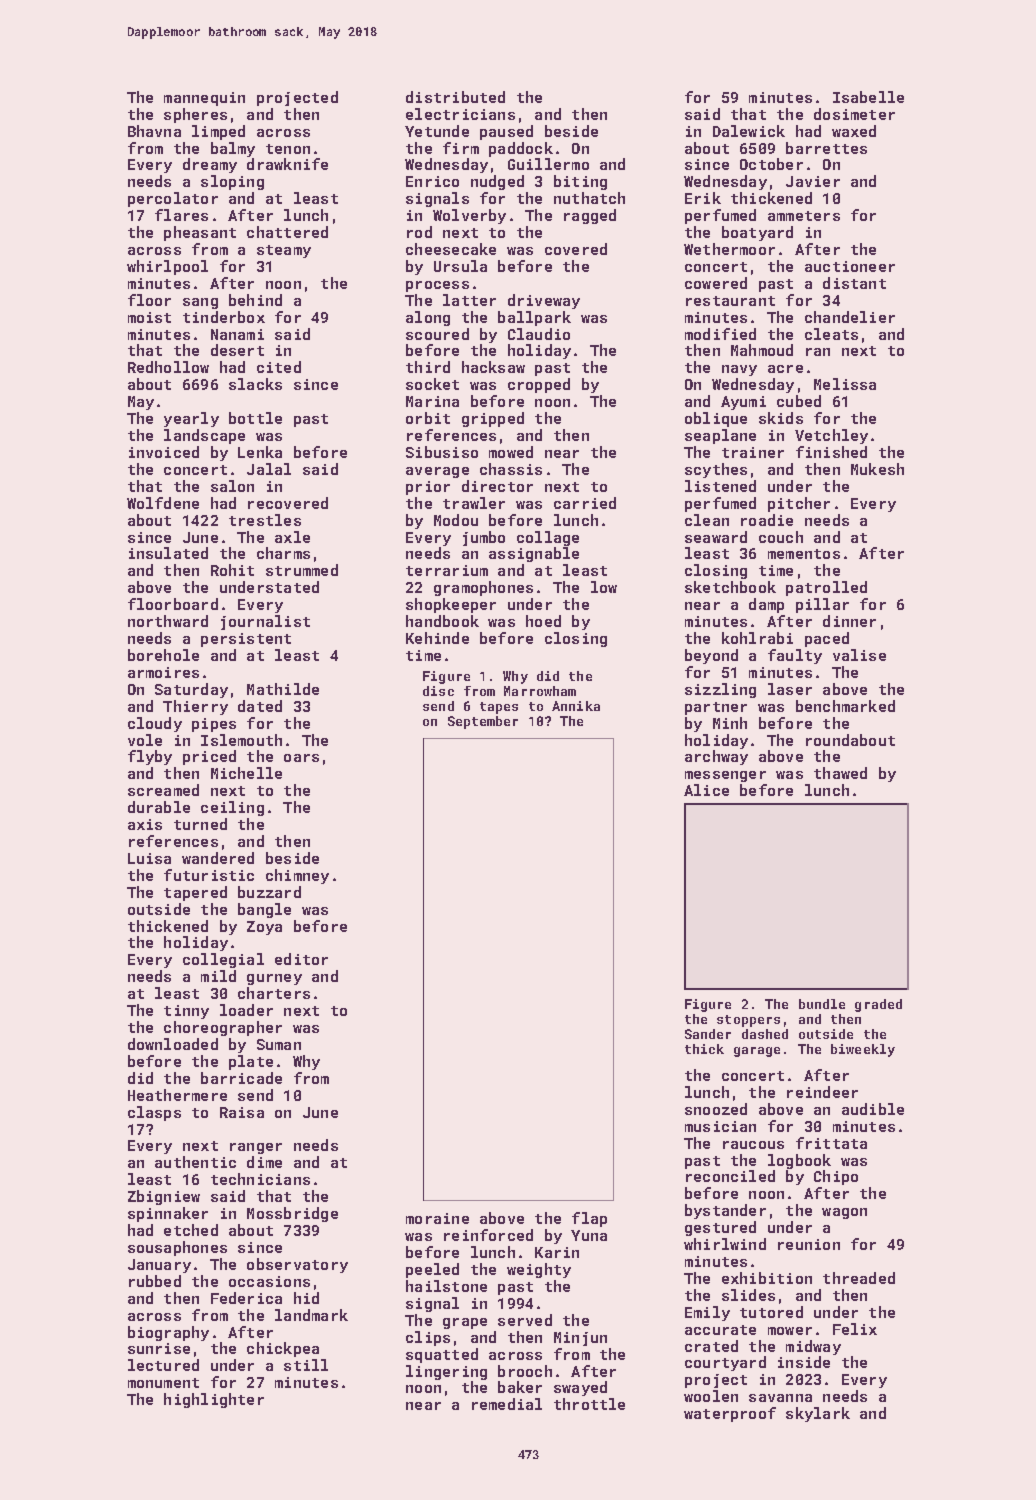 This document has width=1036, height=1500. I want to click on clasps, so click(154, 1113).
